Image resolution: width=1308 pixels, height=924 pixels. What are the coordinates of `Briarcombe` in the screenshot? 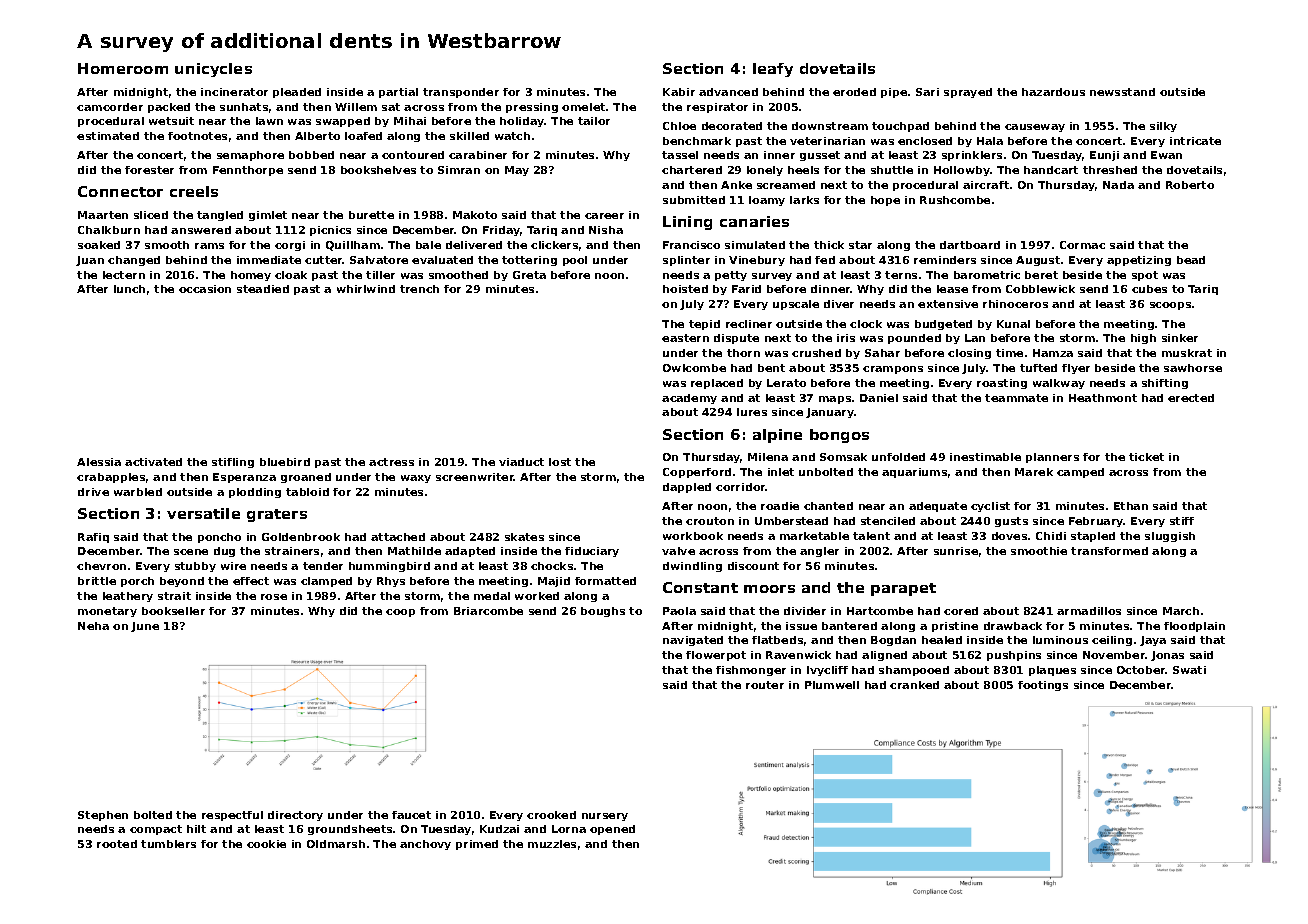 It's located at (488, 611).
